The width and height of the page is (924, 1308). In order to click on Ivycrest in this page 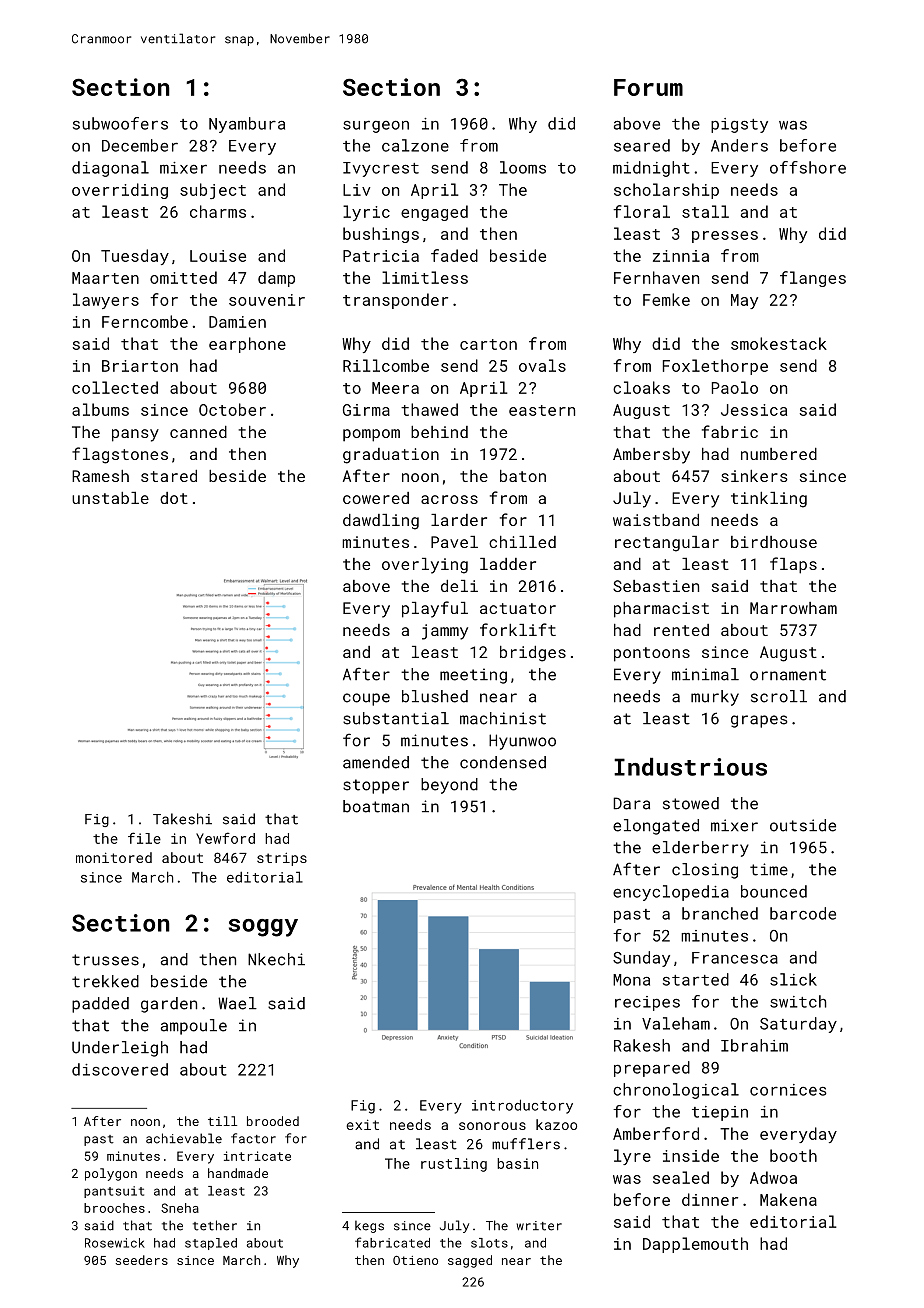, I will do `click(381, 169)`.
